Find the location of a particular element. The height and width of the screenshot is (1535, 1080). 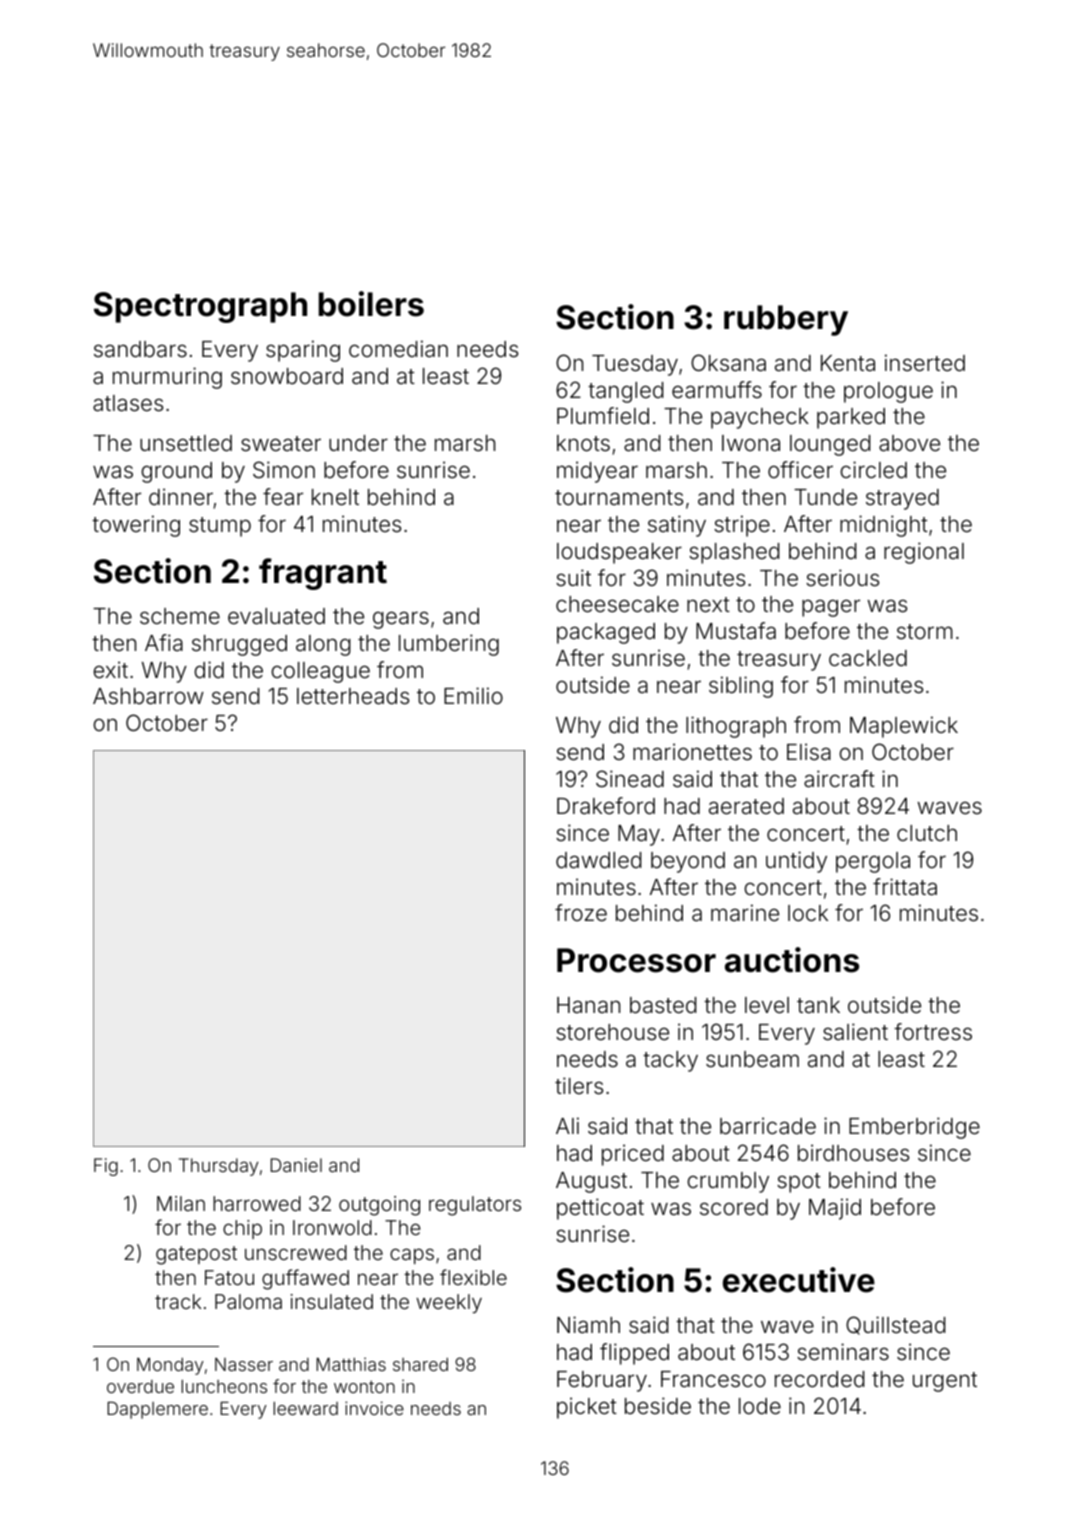

rubbery is located at coordinates (786, 320).
